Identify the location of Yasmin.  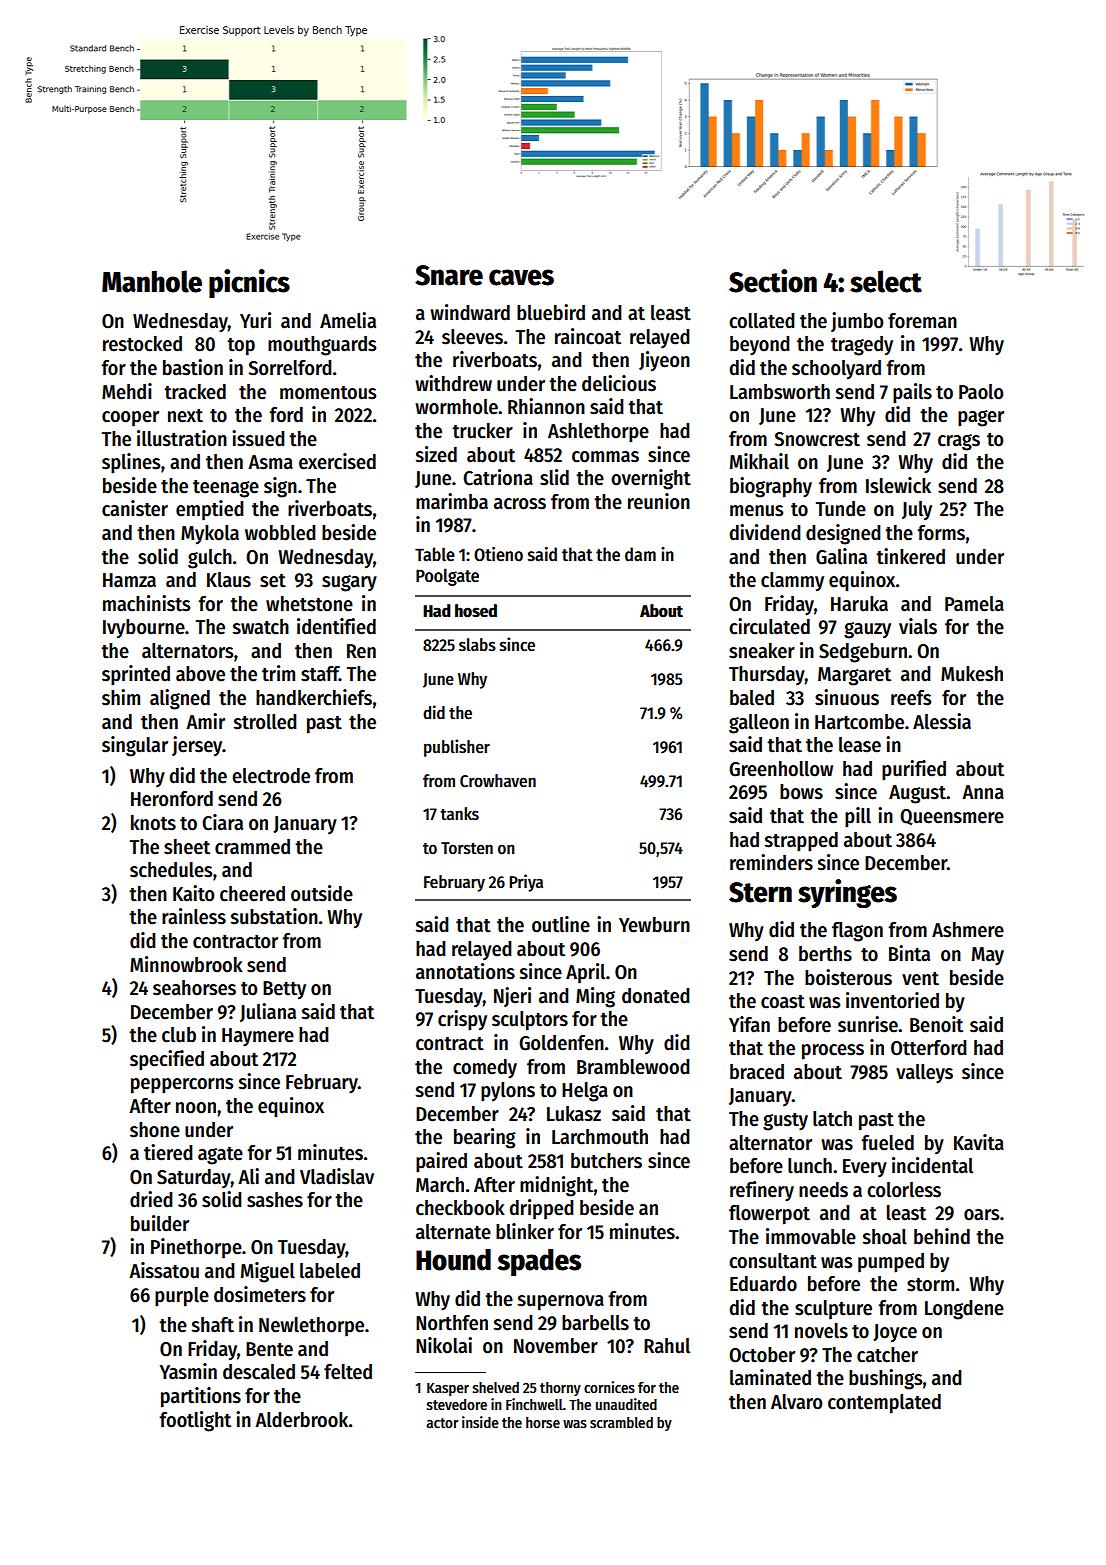
(188, 1371).
